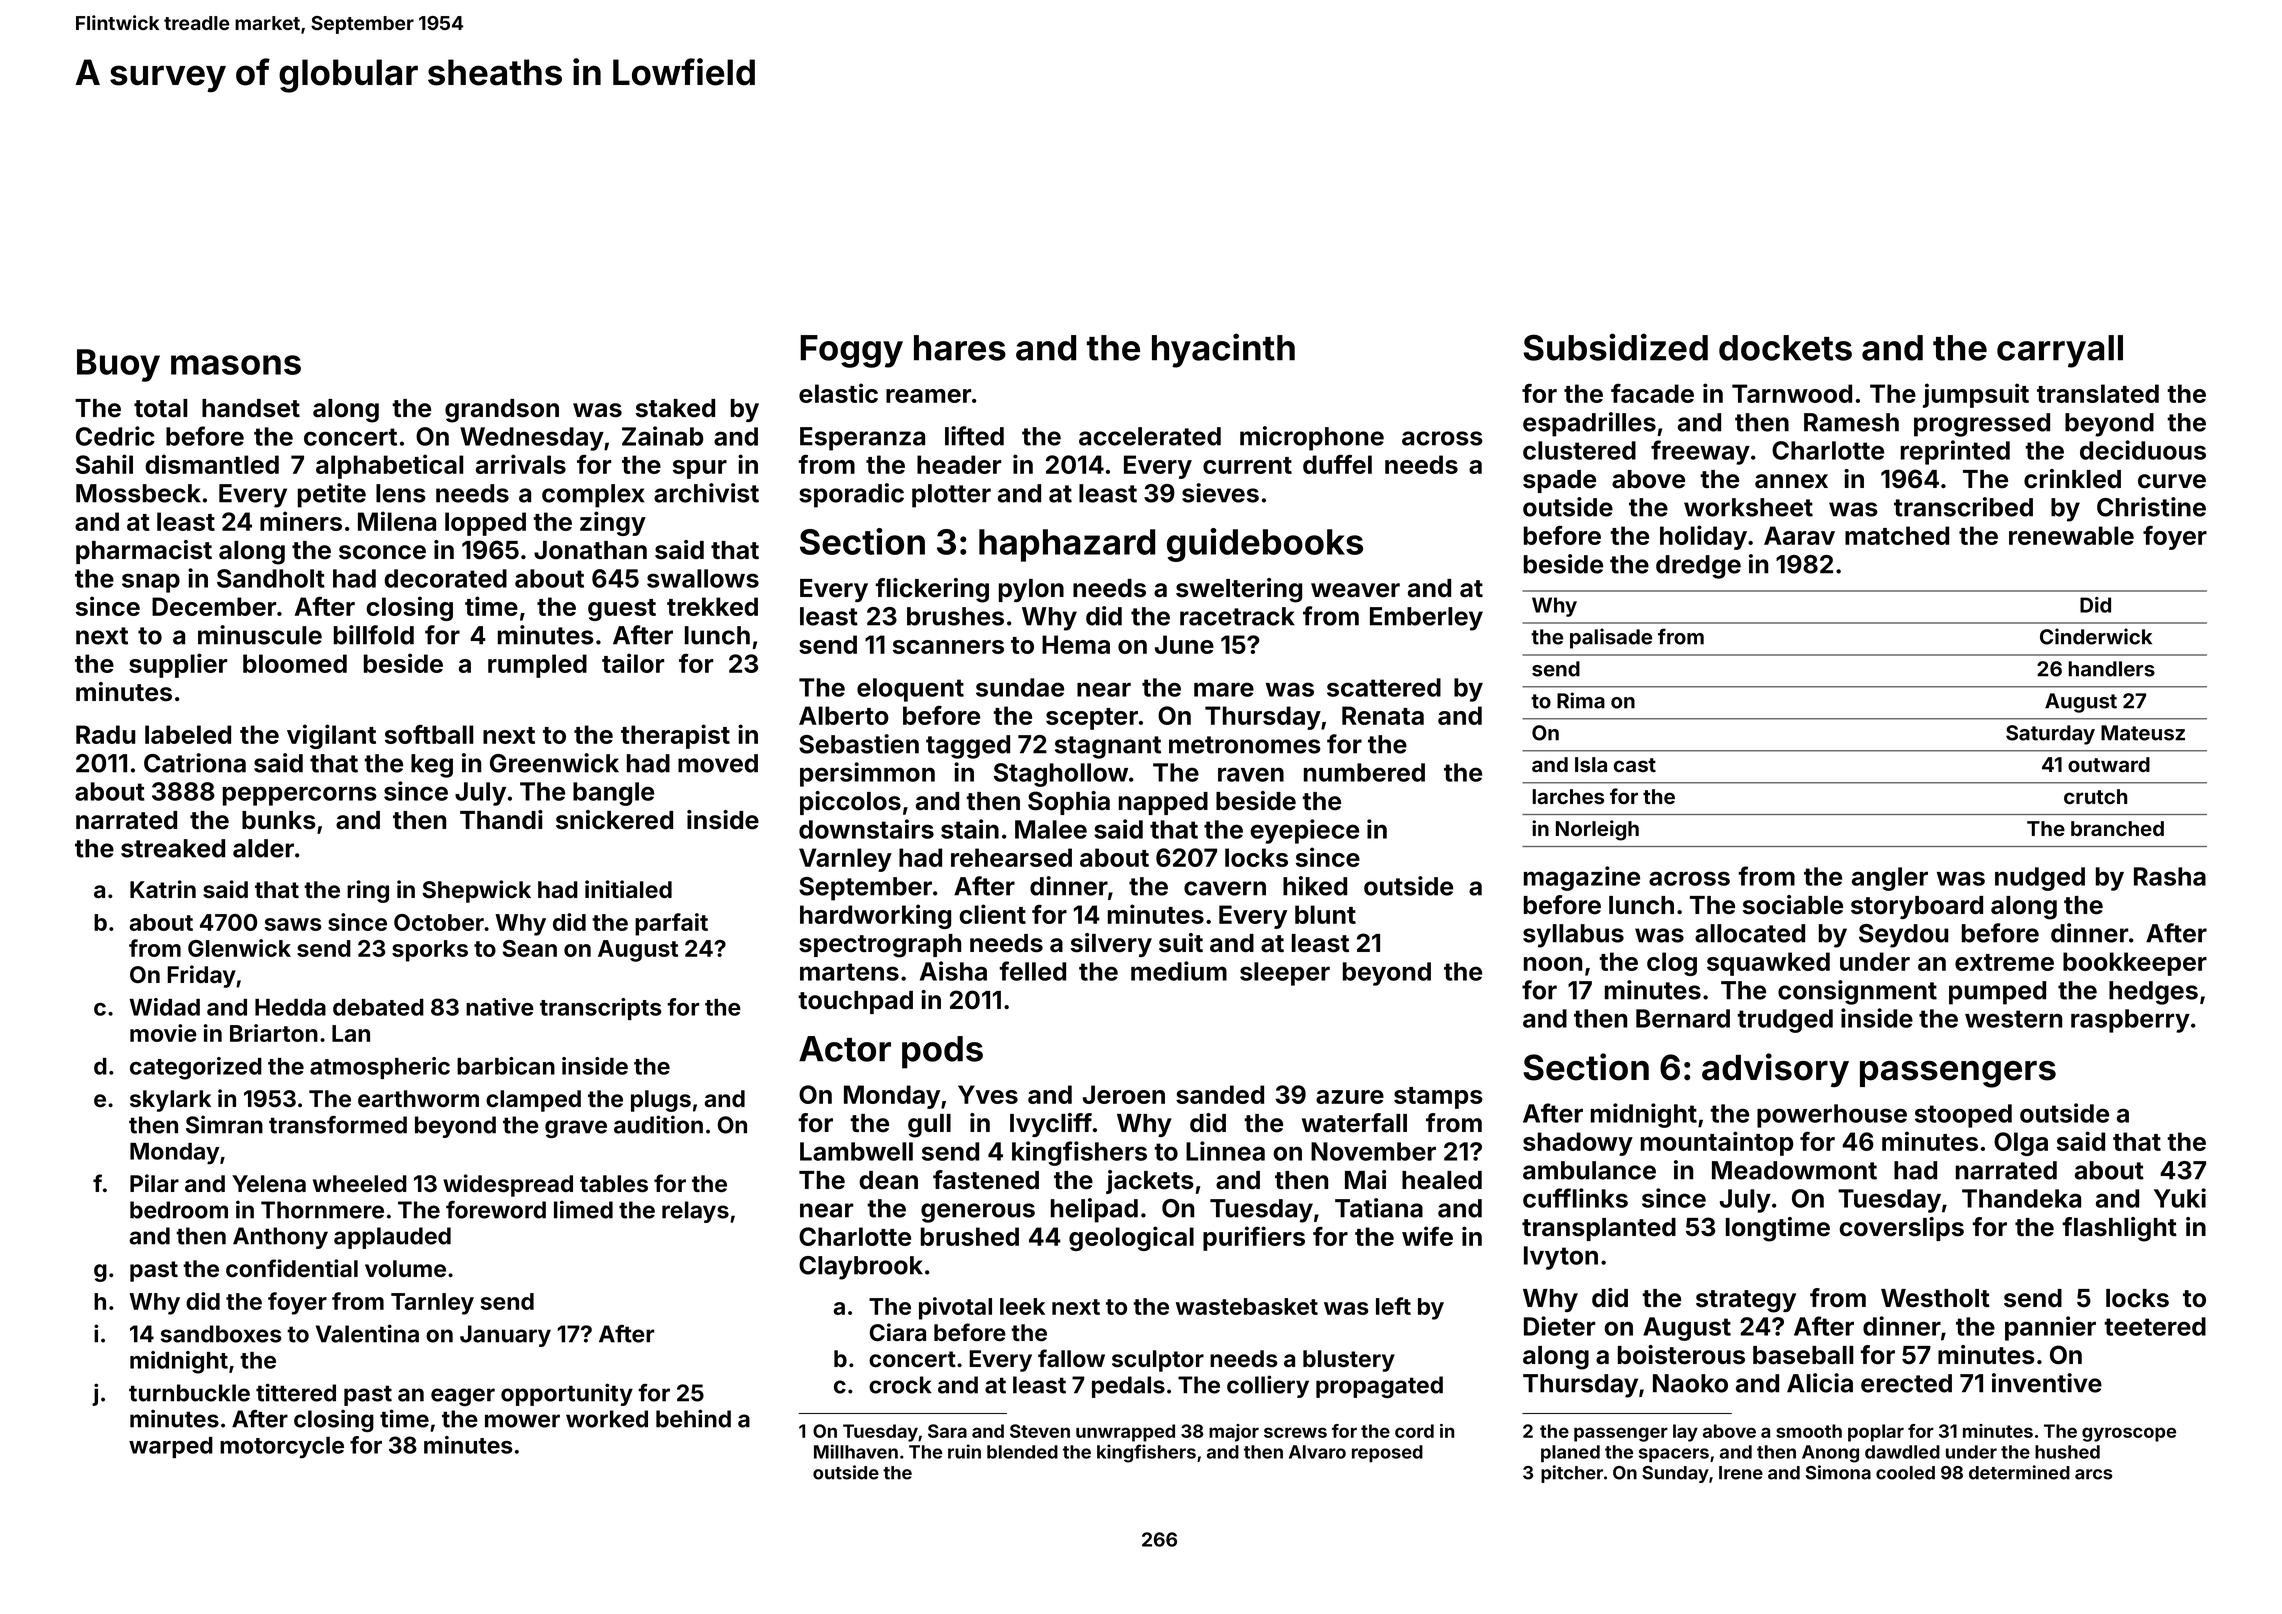  I want to click on allocated, so click(1750, 933).
